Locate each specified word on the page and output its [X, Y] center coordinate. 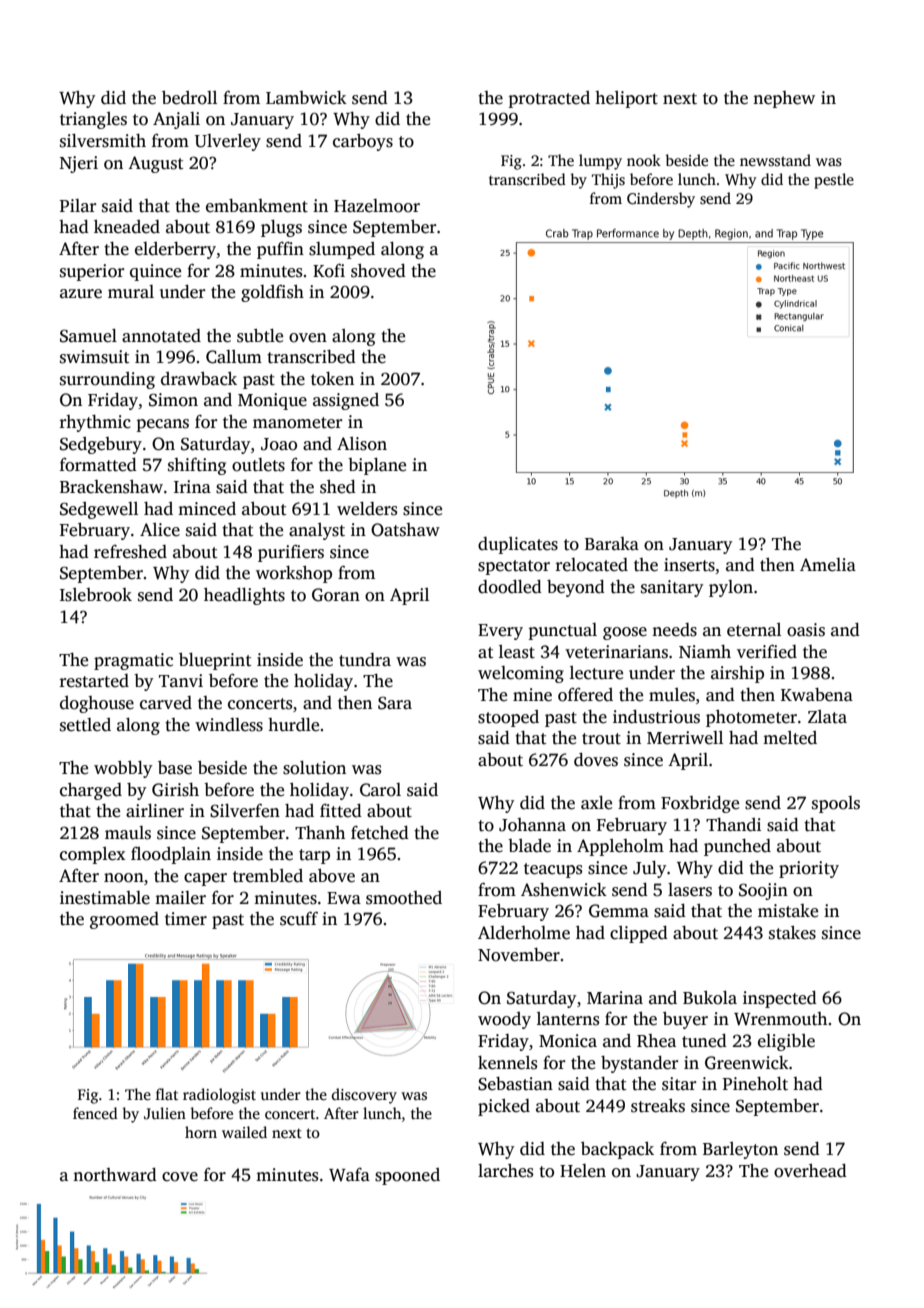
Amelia [828, 565]
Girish [175, 790]
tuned [704, 1041]
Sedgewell [99, 510]
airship [737, 674]
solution [314, 768]
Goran [336, 595]
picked [504, 1107]
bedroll [189, 98]
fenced [95, 1113]
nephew [784, 99]
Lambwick [306, 98]
